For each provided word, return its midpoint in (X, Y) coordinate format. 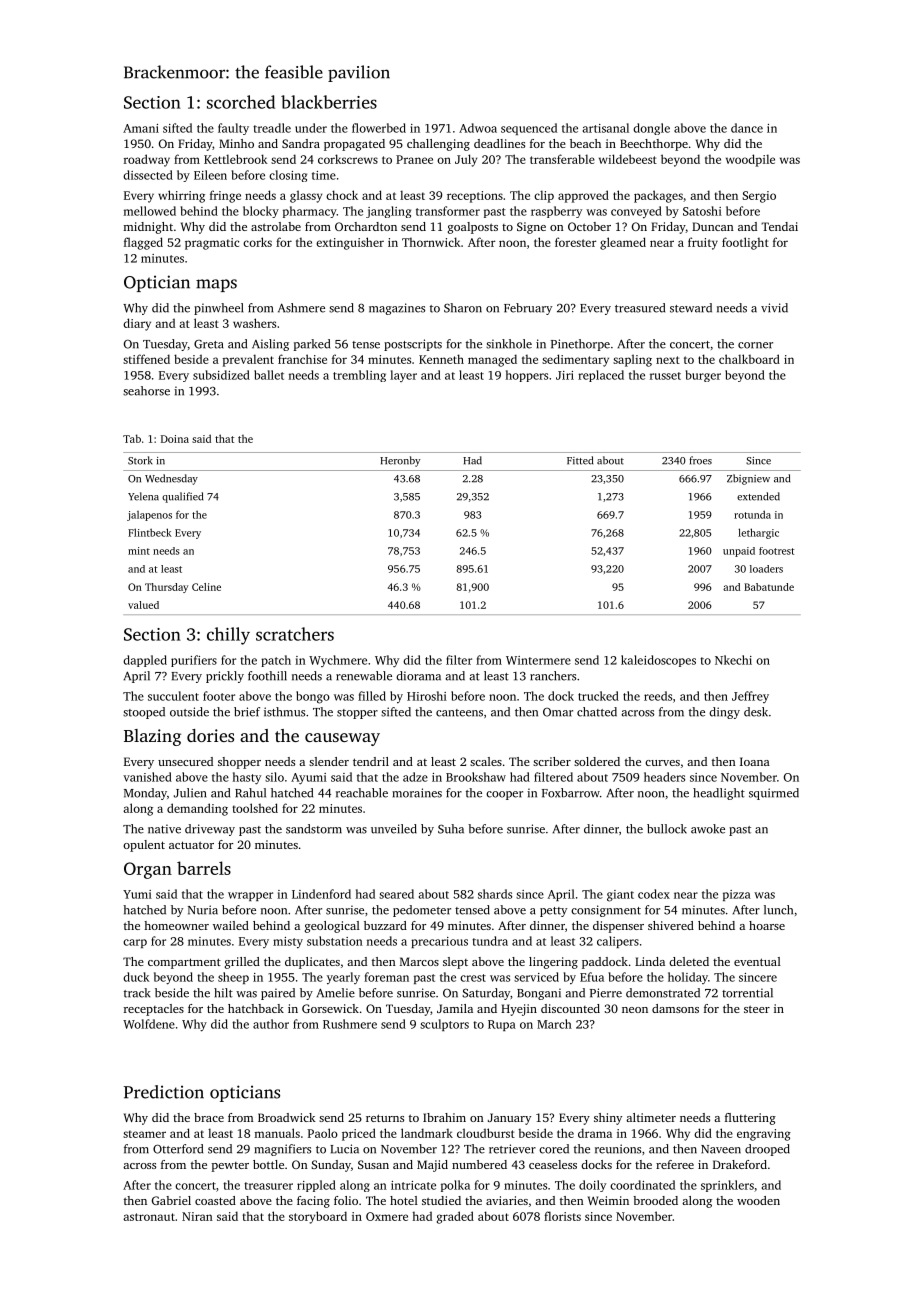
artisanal (606, 128)
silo (274, 777)
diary (137, 324)
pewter (230, 1167)
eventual (757, 961)
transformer (448, 211)
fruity (703, 243)
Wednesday (171, 479)
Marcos (419, 961)
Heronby (400, 461)
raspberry (556, 212)
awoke (708, 829)
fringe (225, 196)
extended (758, 496)
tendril (371, 761)
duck (136, 977)
